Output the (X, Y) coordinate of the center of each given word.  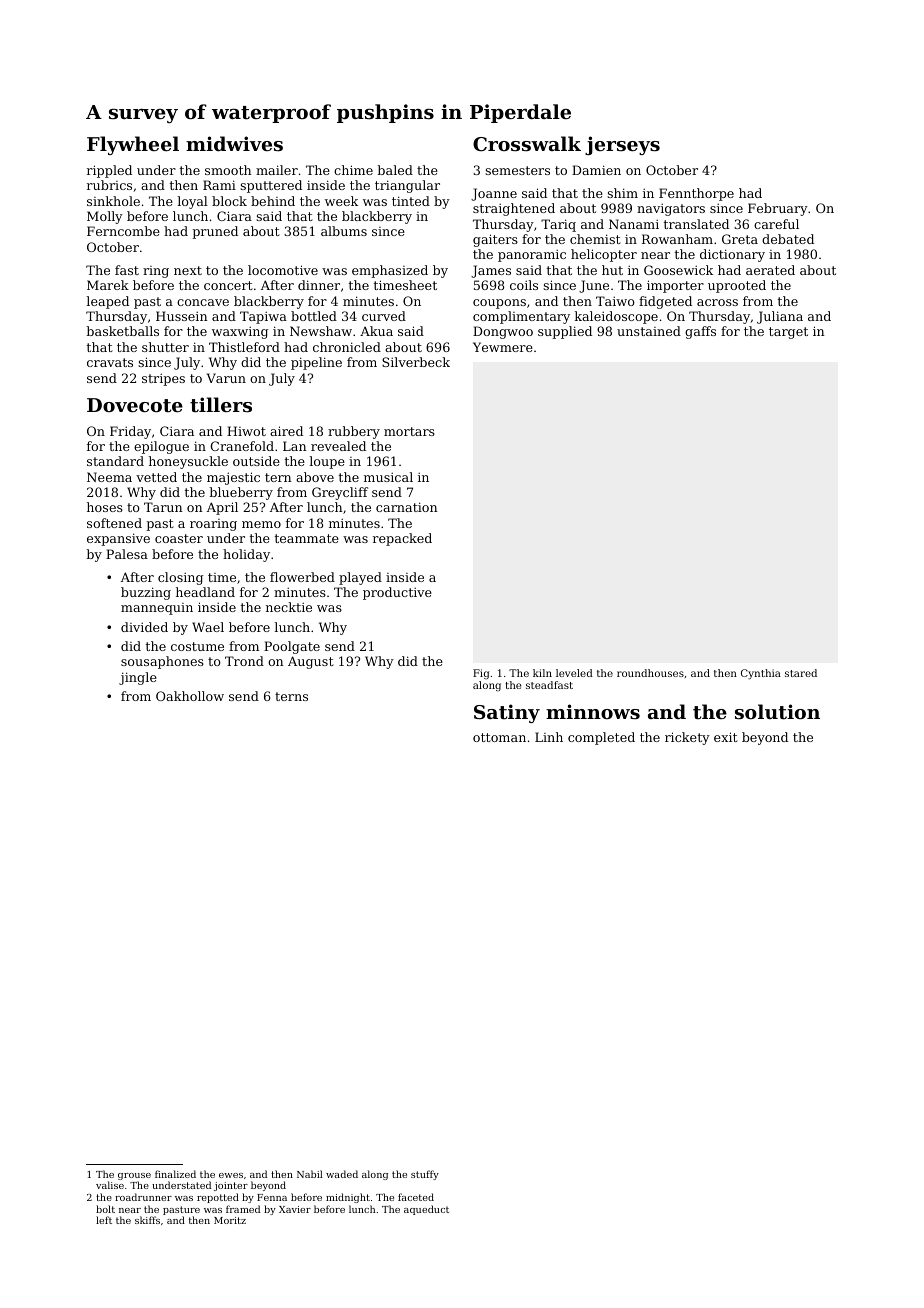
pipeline (316, 363)
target (788, 333)
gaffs (700, 332)
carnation (407, 507)
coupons (499, 304)
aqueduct (426, 1210)
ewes (231, 1175)
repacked (402, 539)
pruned (215, 232)
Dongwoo (503, 332)
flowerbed (302, 577)
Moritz (230, 1220)
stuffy (425, 1175)
